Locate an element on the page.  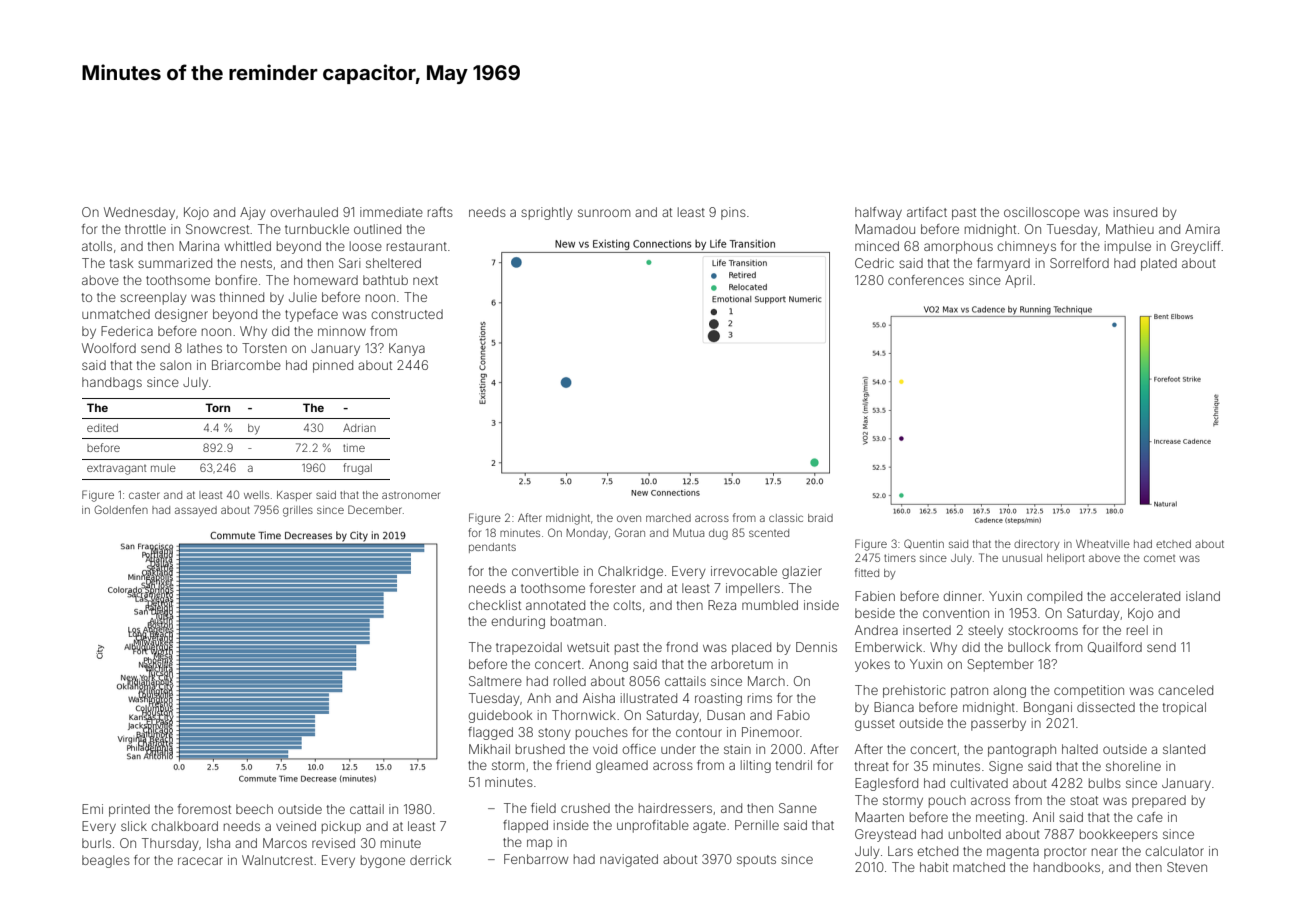
Ajay is located at coordinates (253, 213).
